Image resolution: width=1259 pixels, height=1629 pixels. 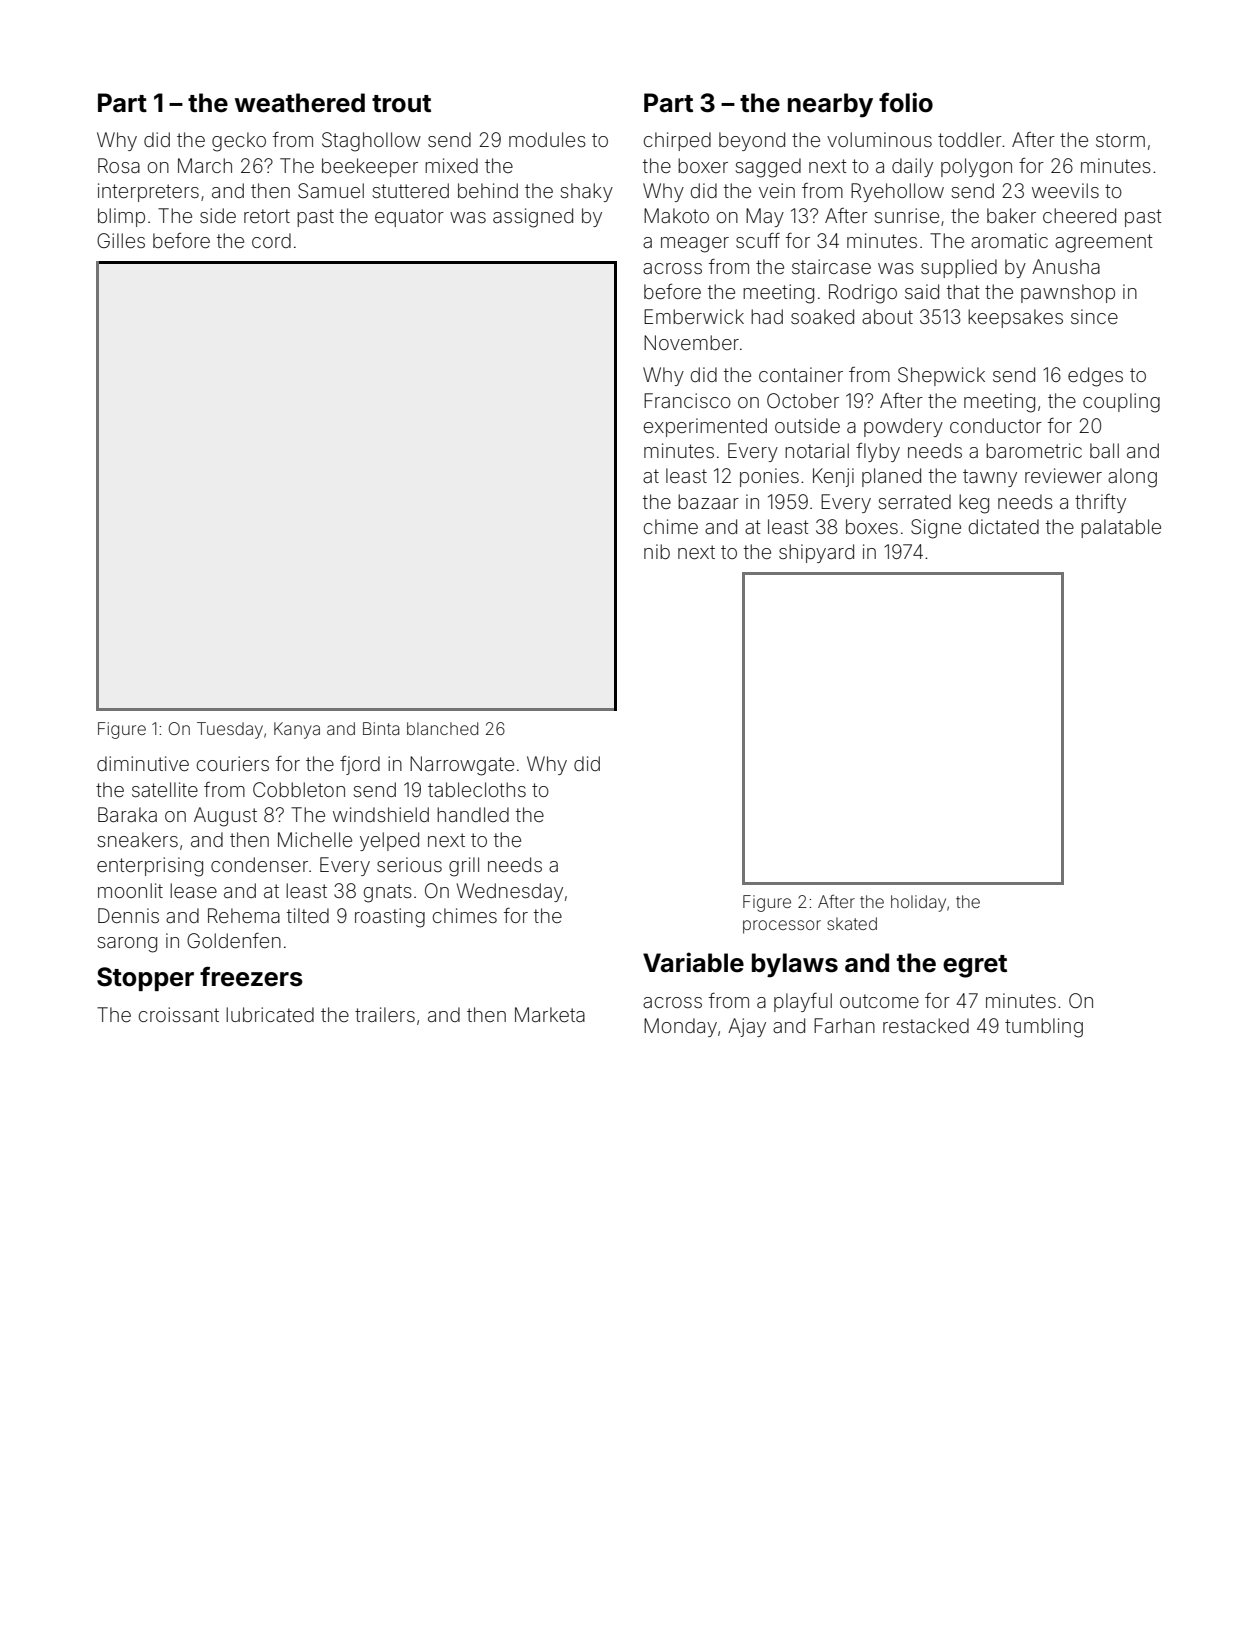 I want to click on toddler, so click(x=970, y=139).
